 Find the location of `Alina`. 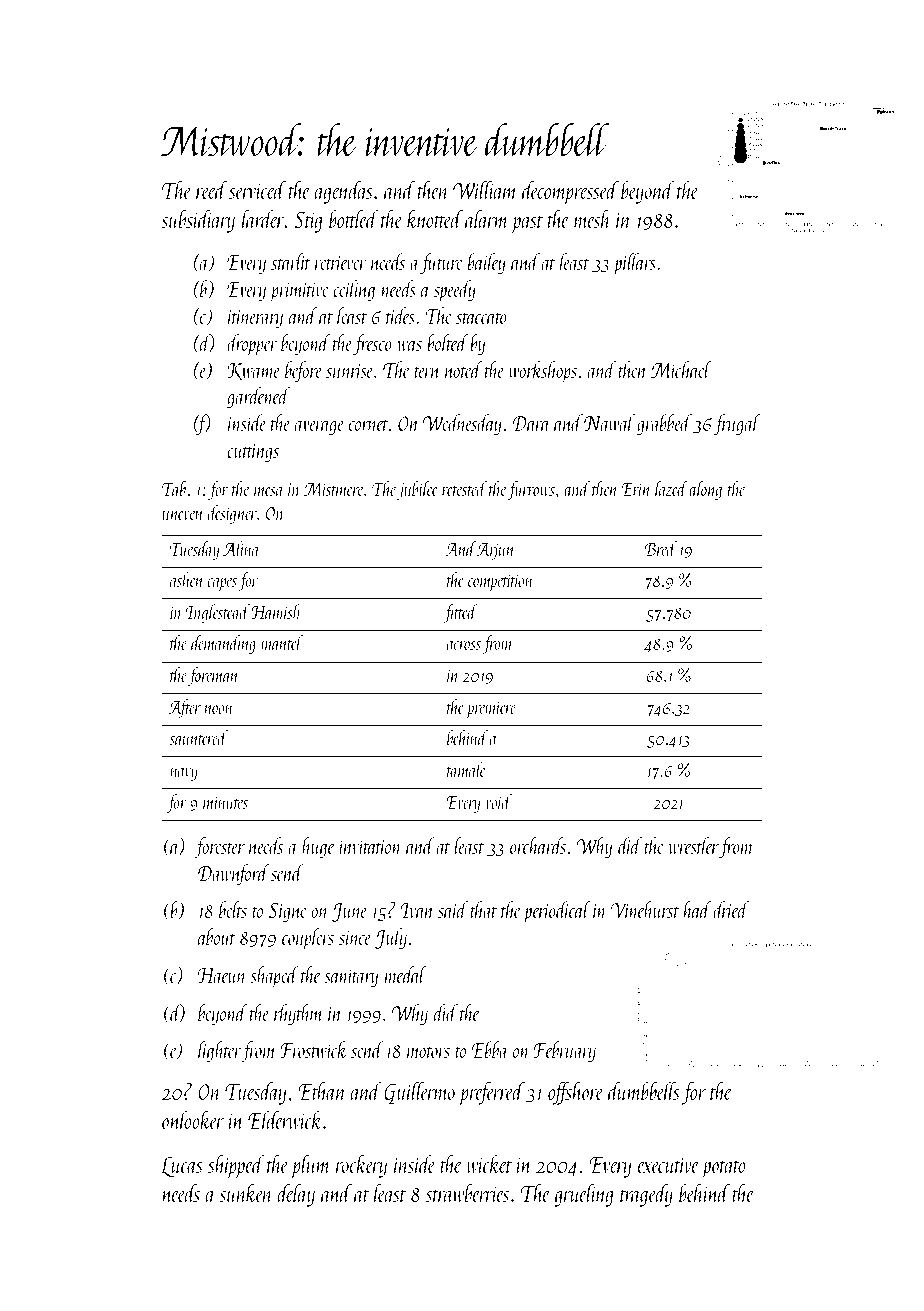

Alina is located at coordinates (241, 548).
